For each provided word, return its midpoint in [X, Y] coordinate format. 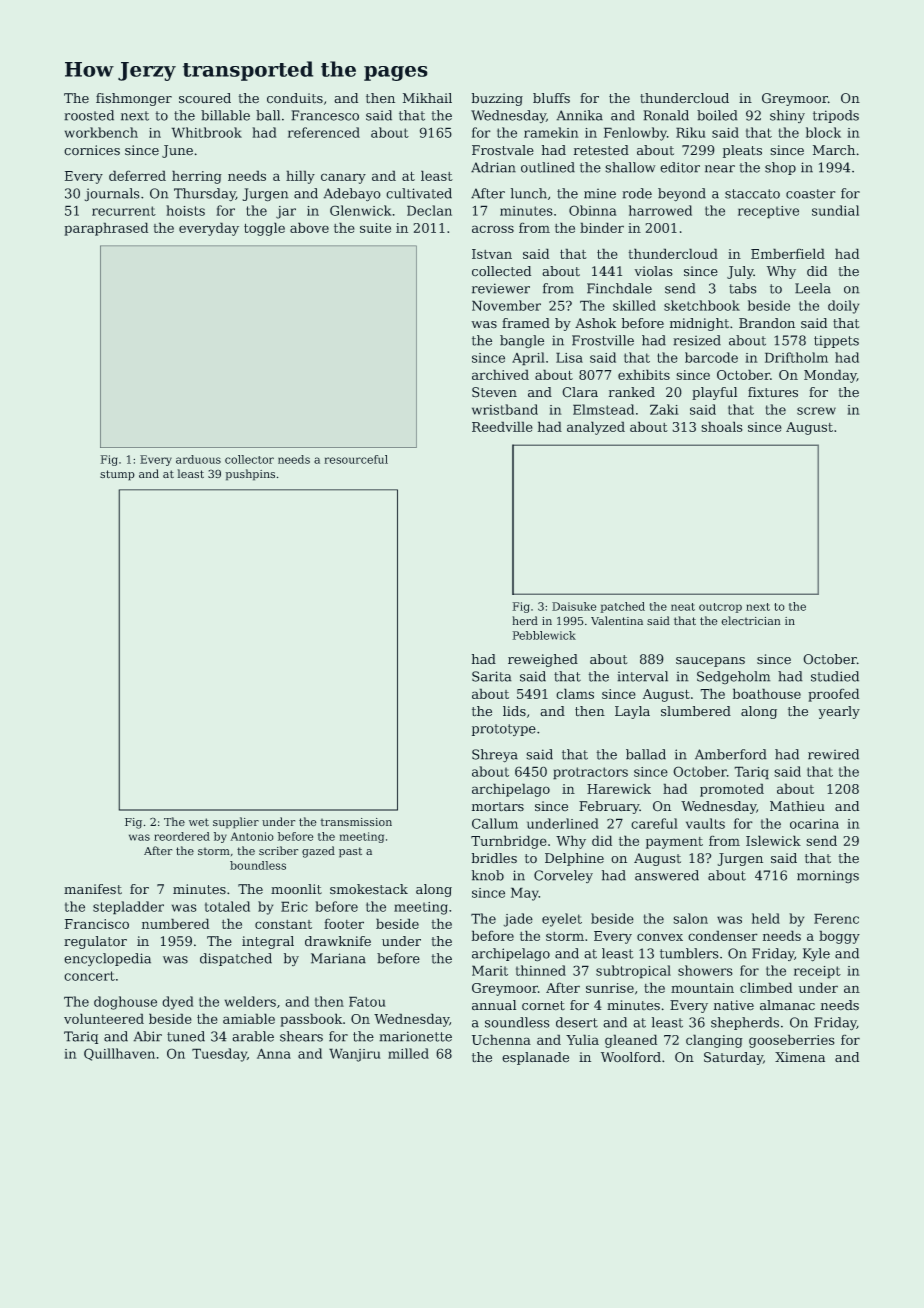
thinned [541, 970]
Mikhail [427, 98]
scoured [205, 98]
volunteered [104, 1018]
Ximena [800, 1057]
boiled [717, 115]
